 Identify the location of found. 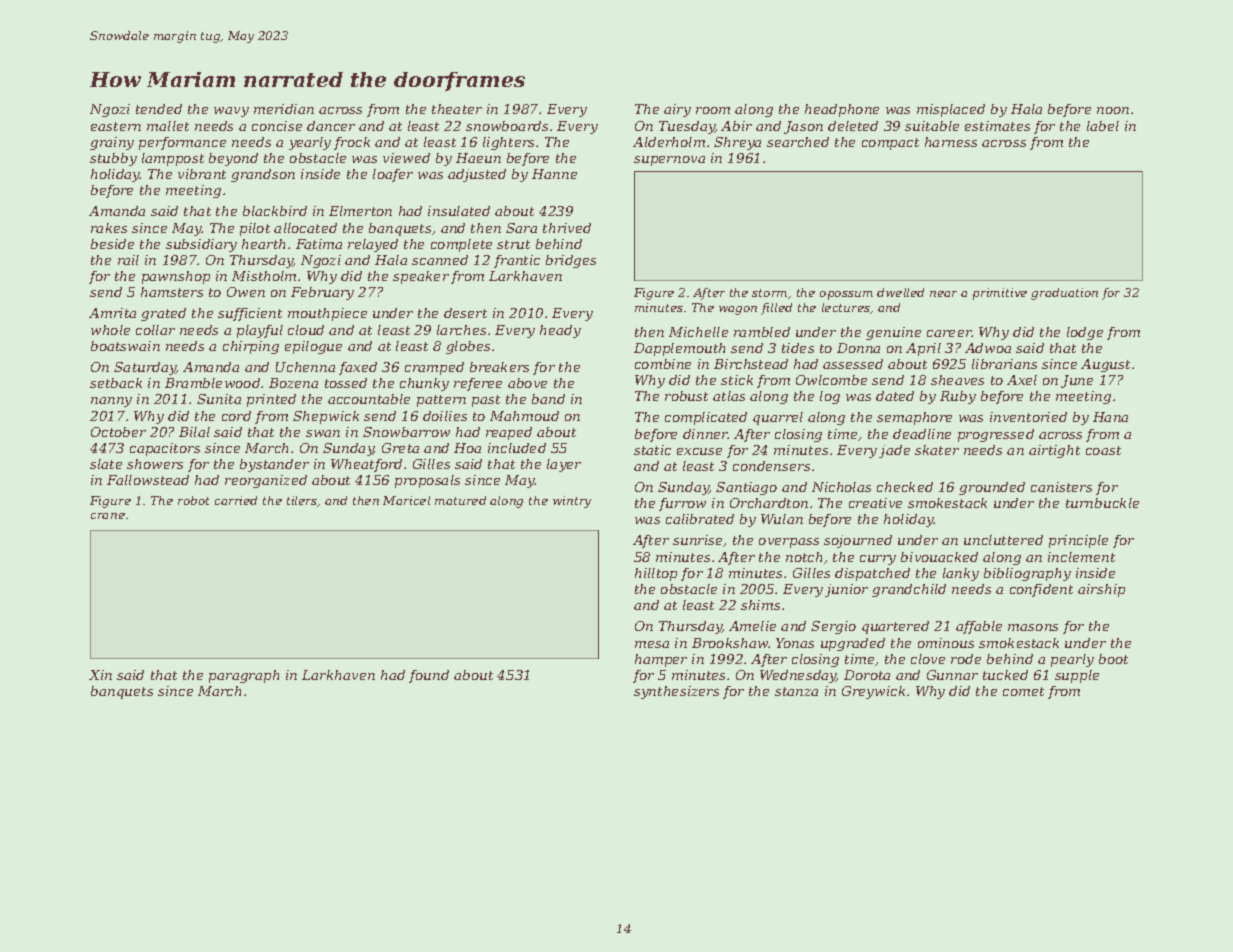
(429, 676).
